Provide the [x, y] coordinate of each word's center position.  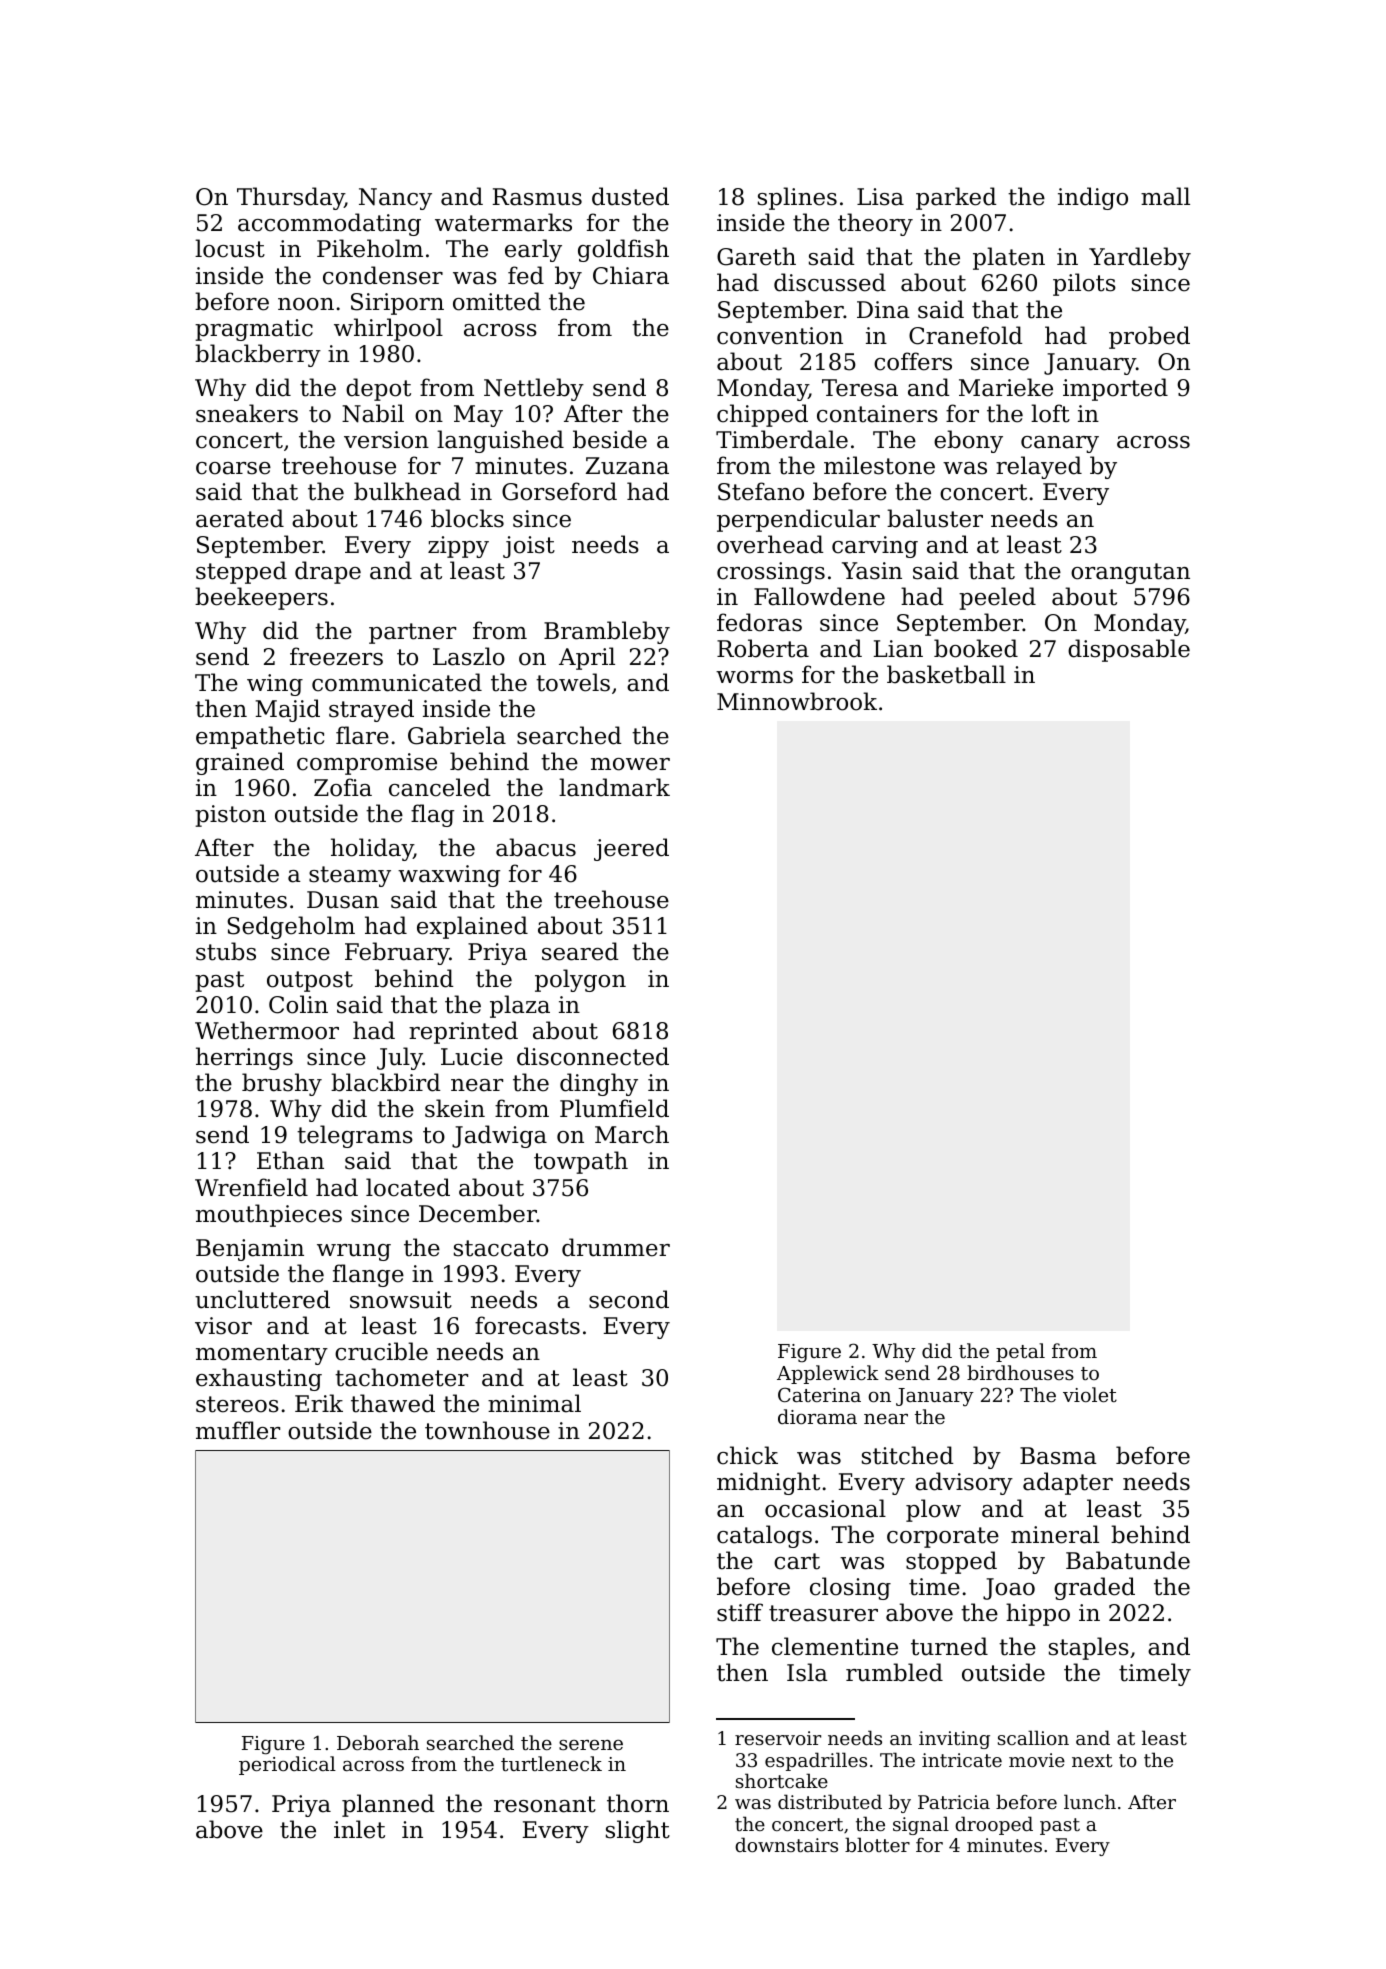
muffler [238, 1430]
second [629, 1299]
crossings [771, 573]
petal [1020, 1352]
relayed [1039, 467]
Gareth [756, 256]
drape [328, 572]
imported [1115, 389]
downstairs [786, 1844]
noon [306, 304]
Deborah [378, 1742]
